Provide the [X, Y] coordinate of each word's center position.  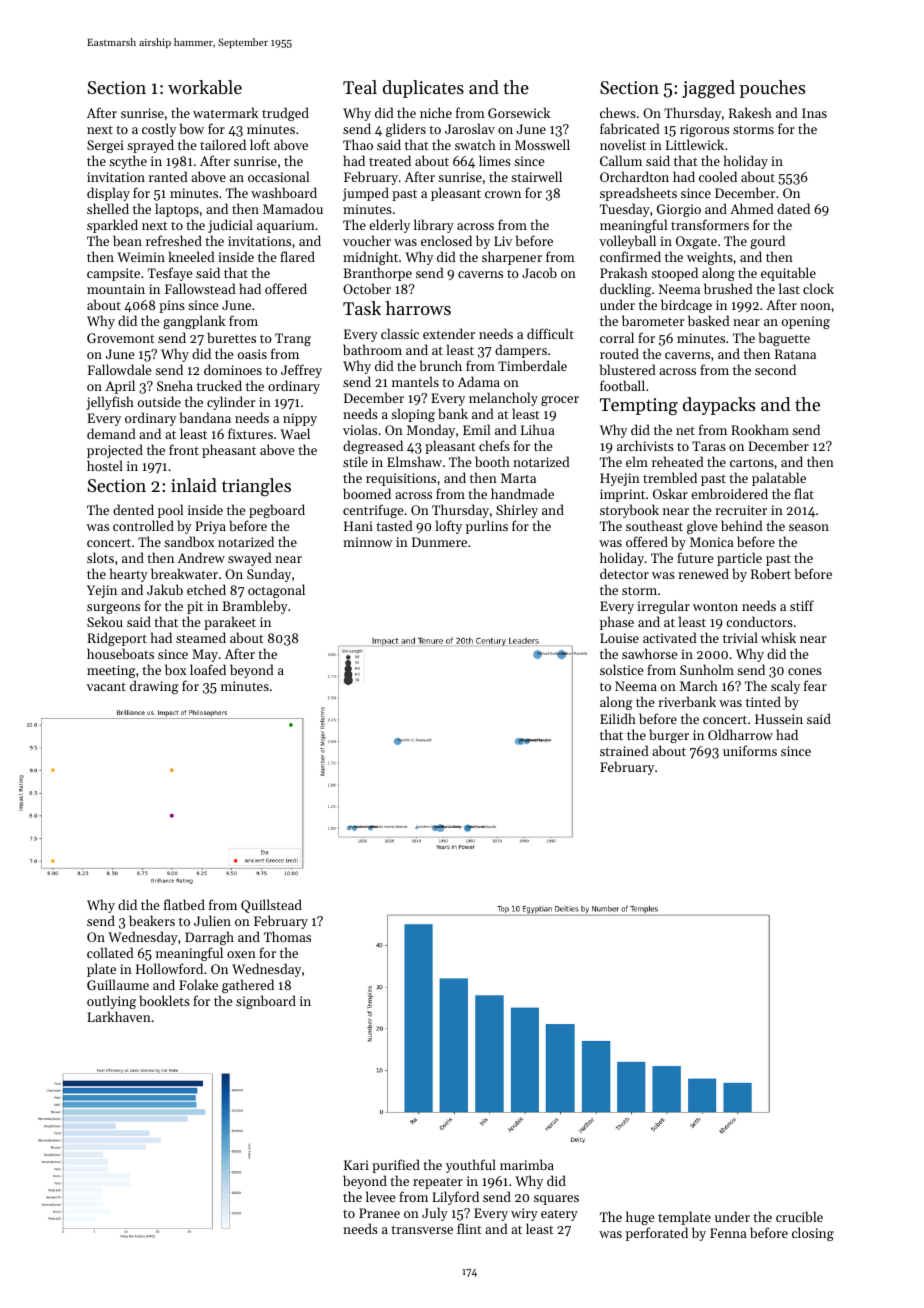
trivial [740, 637]
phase [617, 623]
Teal [360, 87]
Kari [356, 1165]
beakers [152, 920]
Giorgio [679, 210]
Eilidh [618, 718]
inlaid [194, 485]
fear [815, 685]
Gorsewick [519, 112]
